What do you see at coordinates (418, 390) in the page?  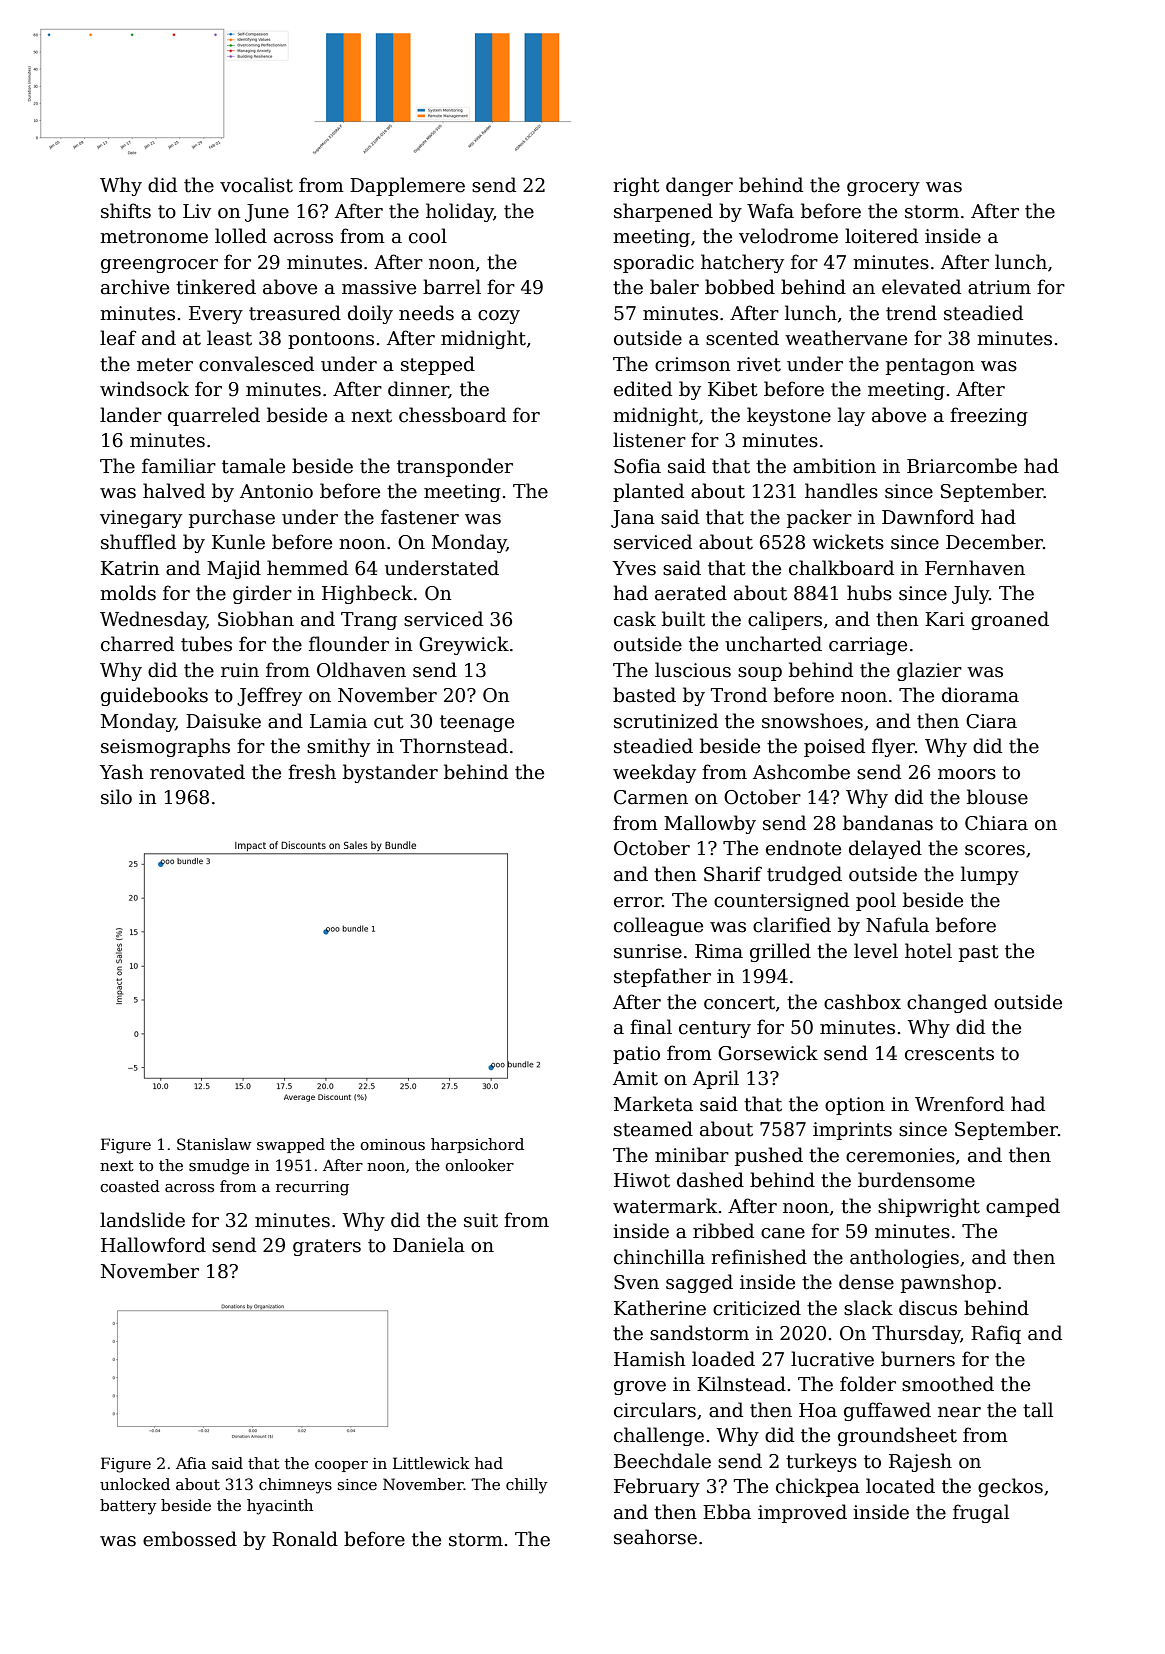 I see `dinner` at bounding box center [418, 390].
